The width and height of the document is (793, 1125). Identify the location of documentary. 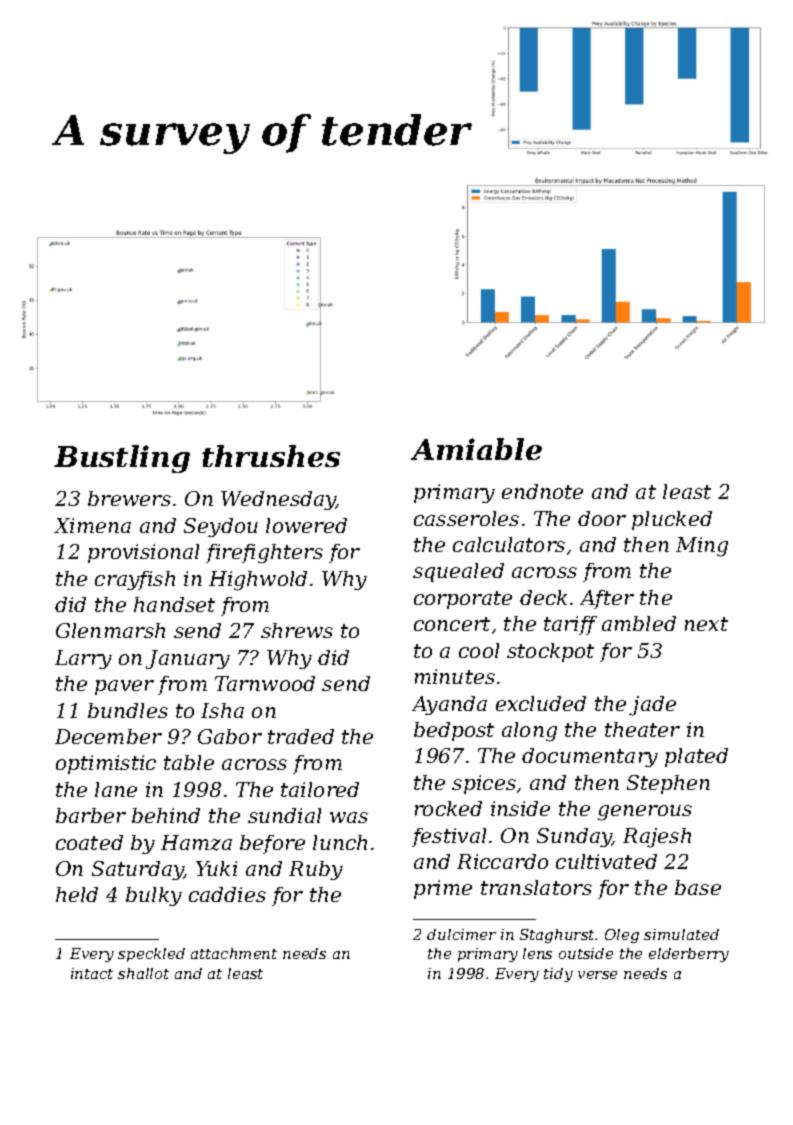
(590, 757).
